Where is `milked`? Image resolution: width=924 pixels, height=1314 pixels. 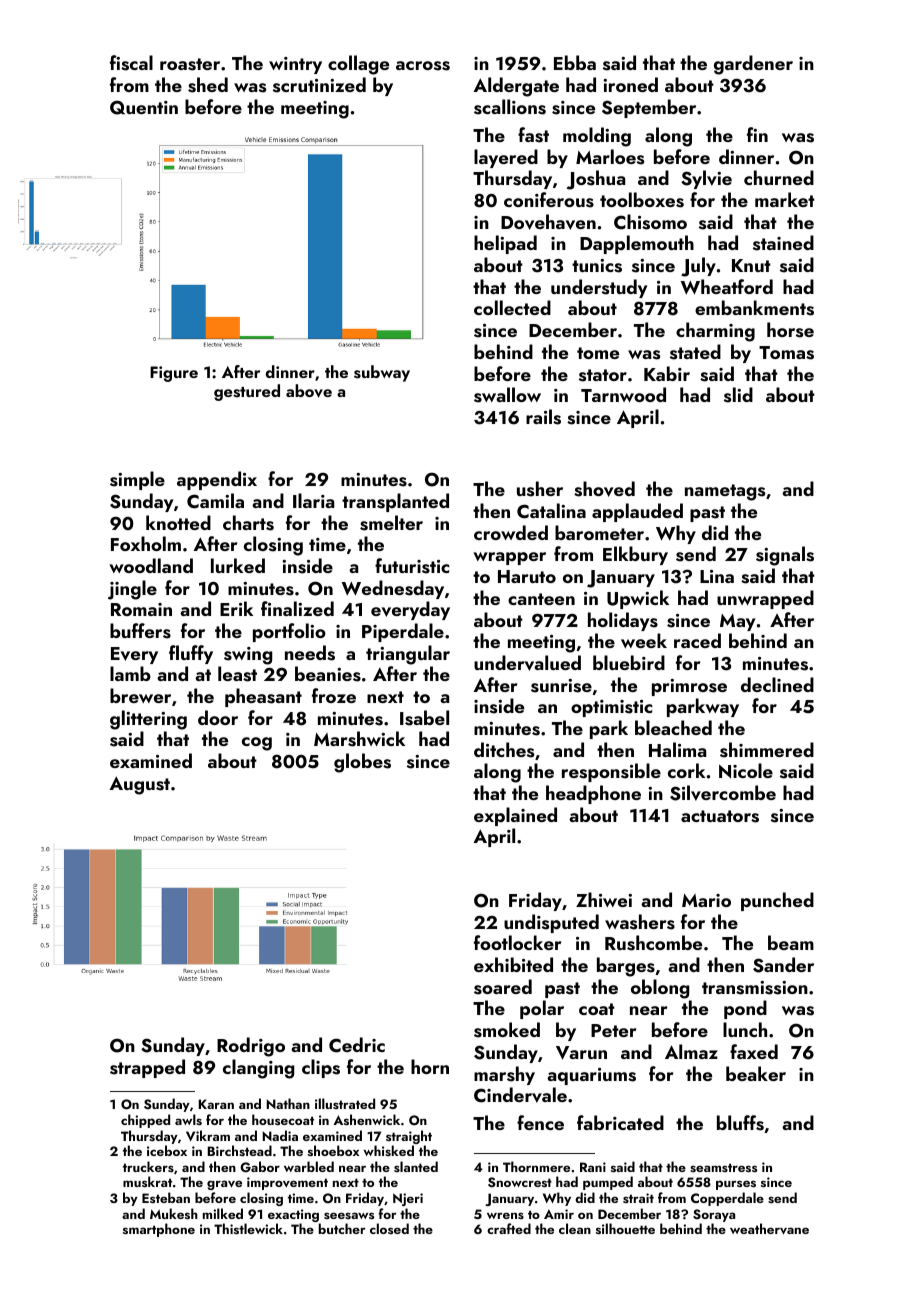 milked is located at coordinates (223, 1213).
